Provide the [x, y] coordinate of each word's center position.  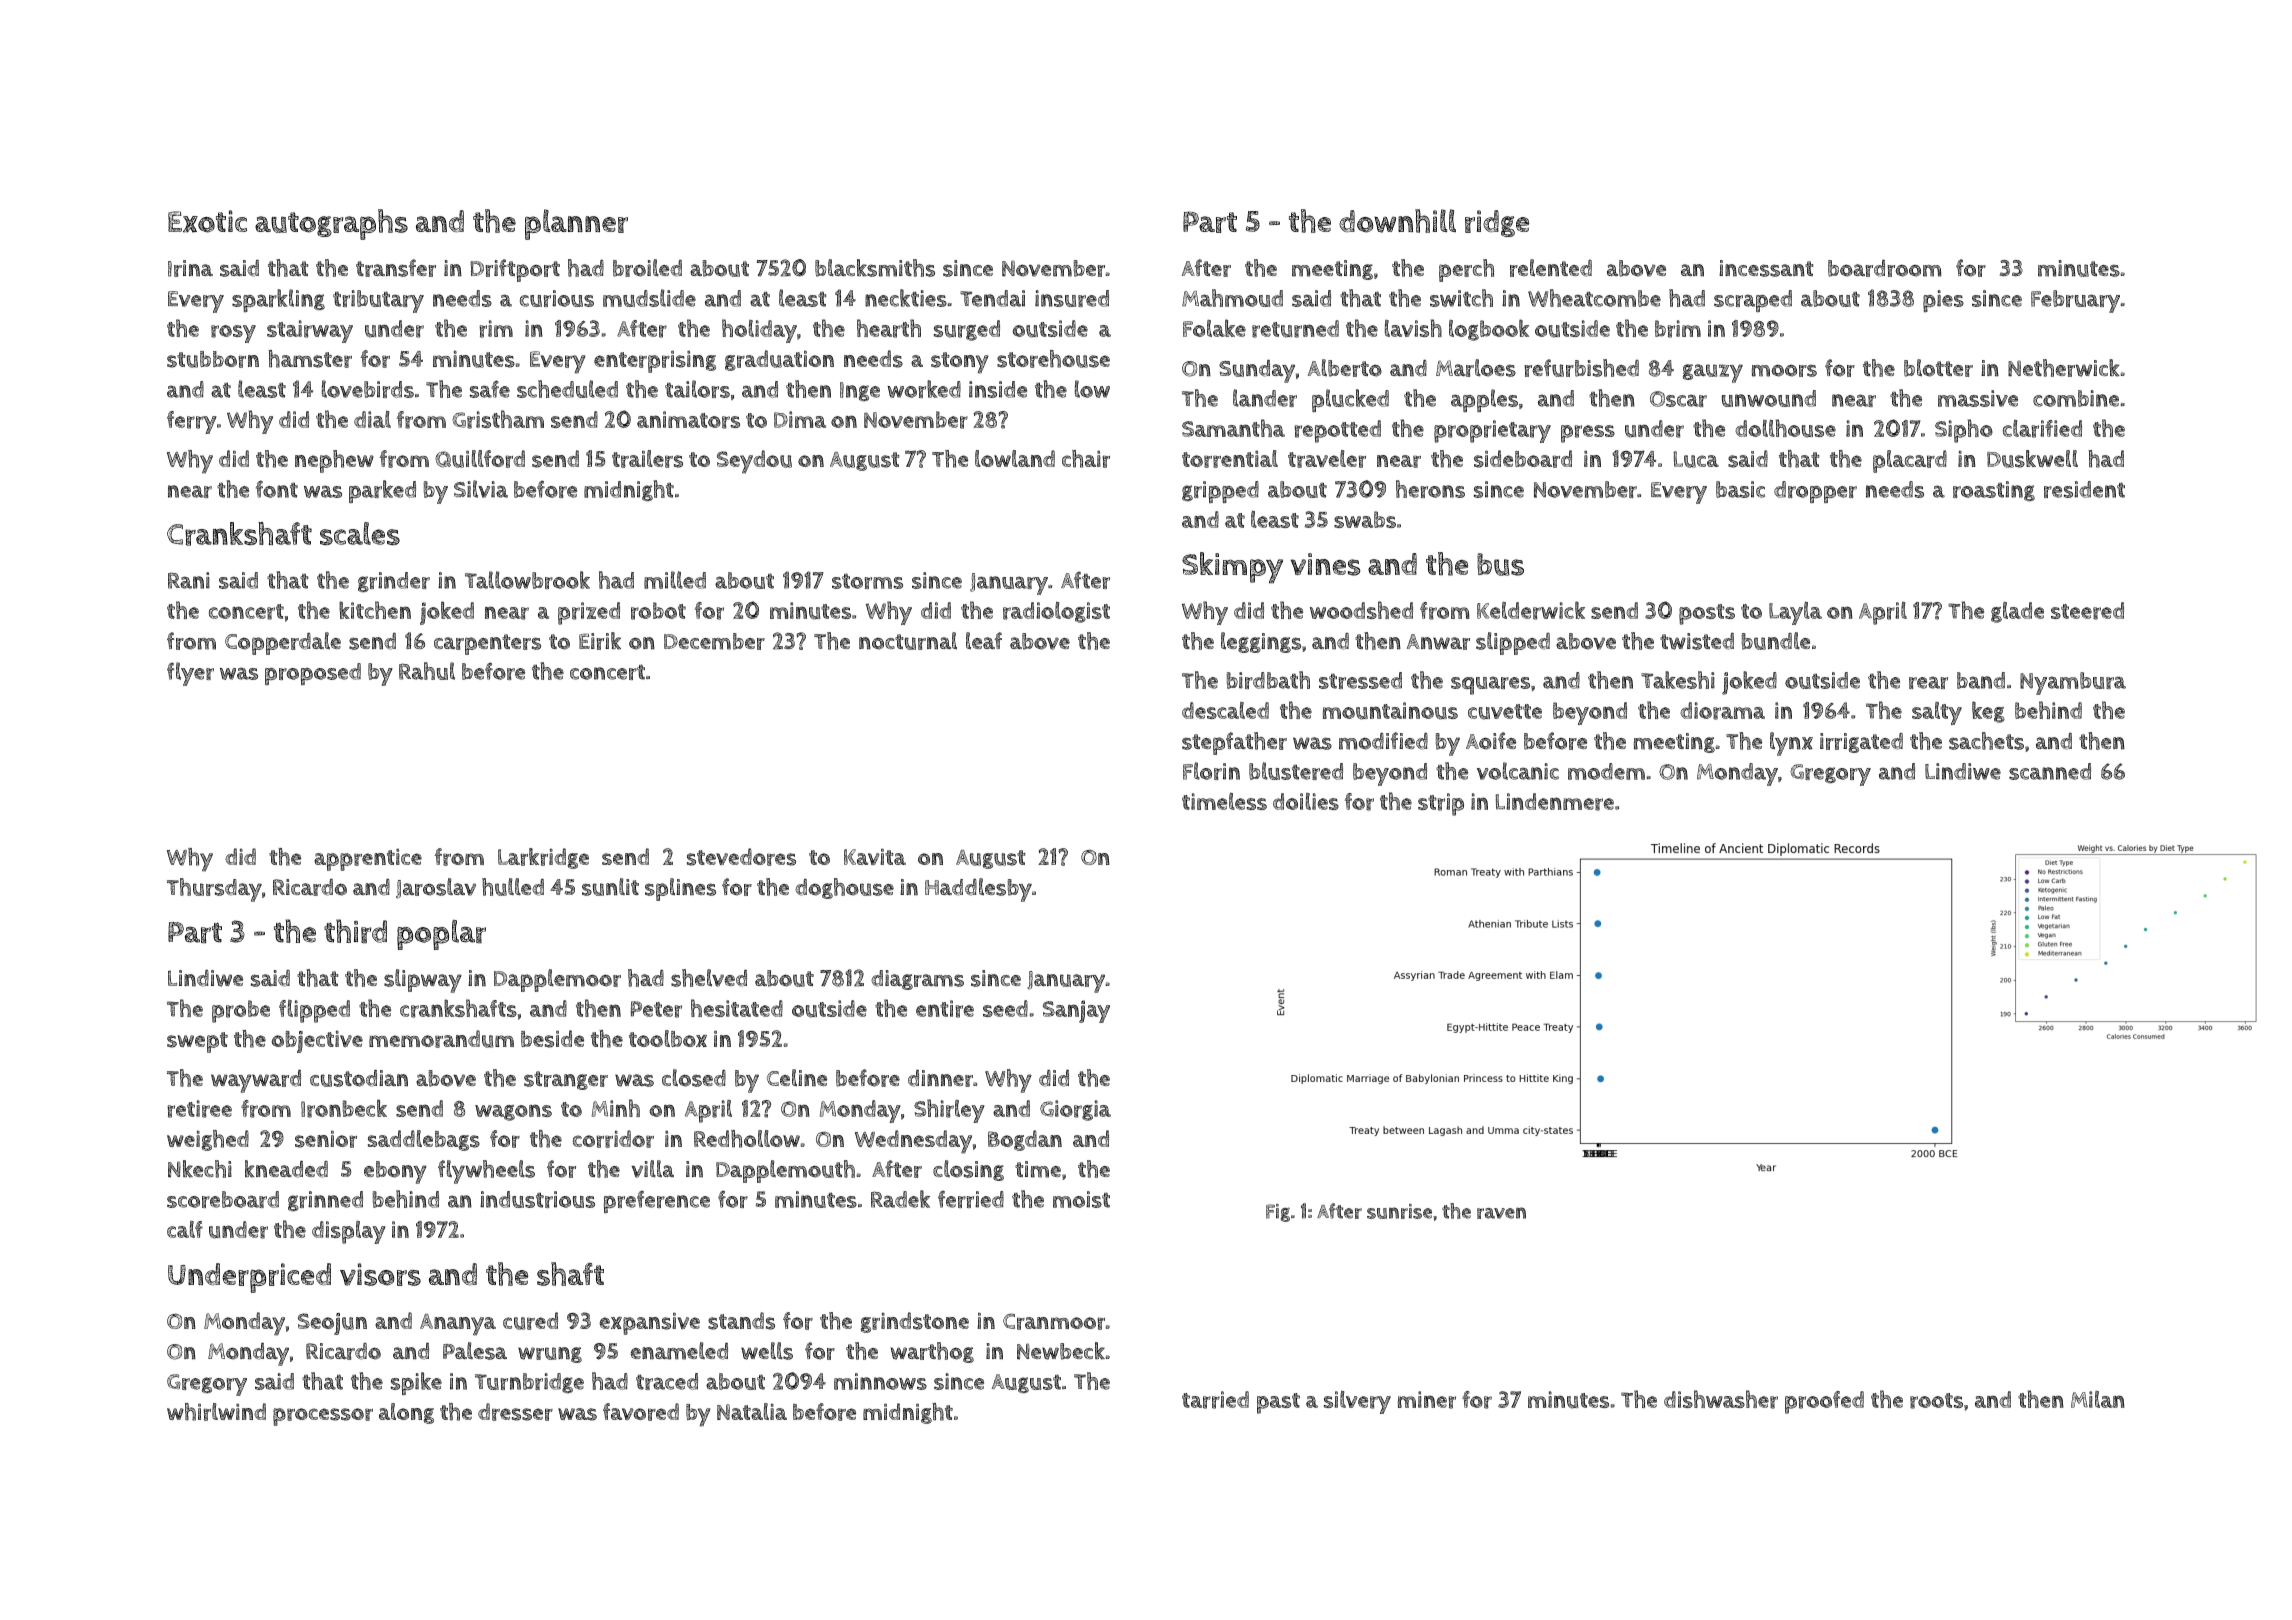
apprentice [368, 859]
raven [1501, 1213]
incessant [1766, 268]
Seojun [332, 1324]
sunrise [1399, 1211]
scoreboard [223, 1199]
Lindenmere [1554, 802]
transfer [396, 268]
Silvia [481, 489]
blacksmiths [875, 268]
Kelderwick [1531, 610]
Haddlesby [978, 890]
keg [1988, 712]
